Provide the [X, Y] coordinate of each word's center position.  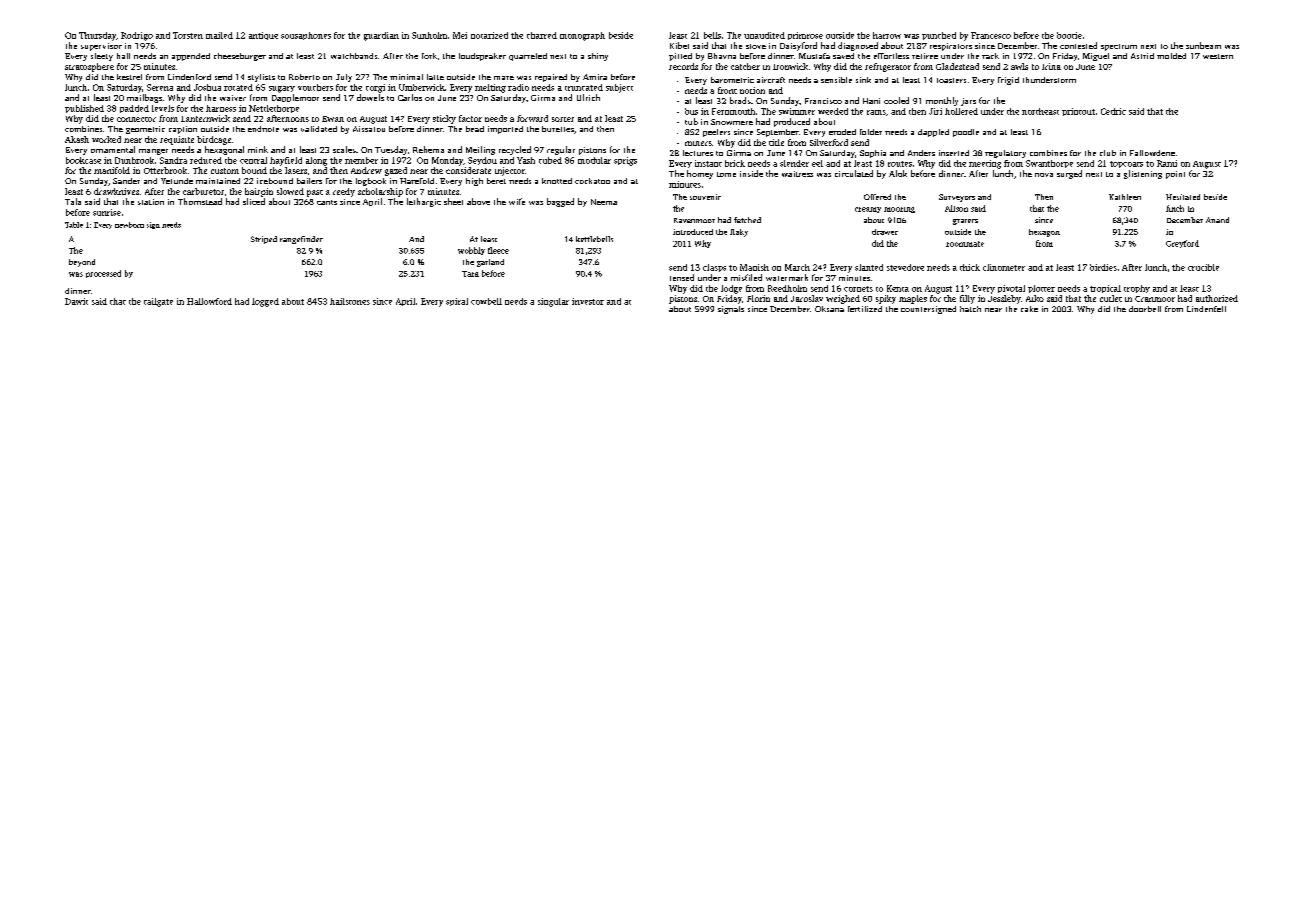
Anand [1217, 220]
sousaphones [306, 36]
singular [553, 302]
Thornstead [200, 201]
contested [1078, 45]
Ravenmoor [694, 220]
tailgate [158, 302]
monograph [582, 36]
